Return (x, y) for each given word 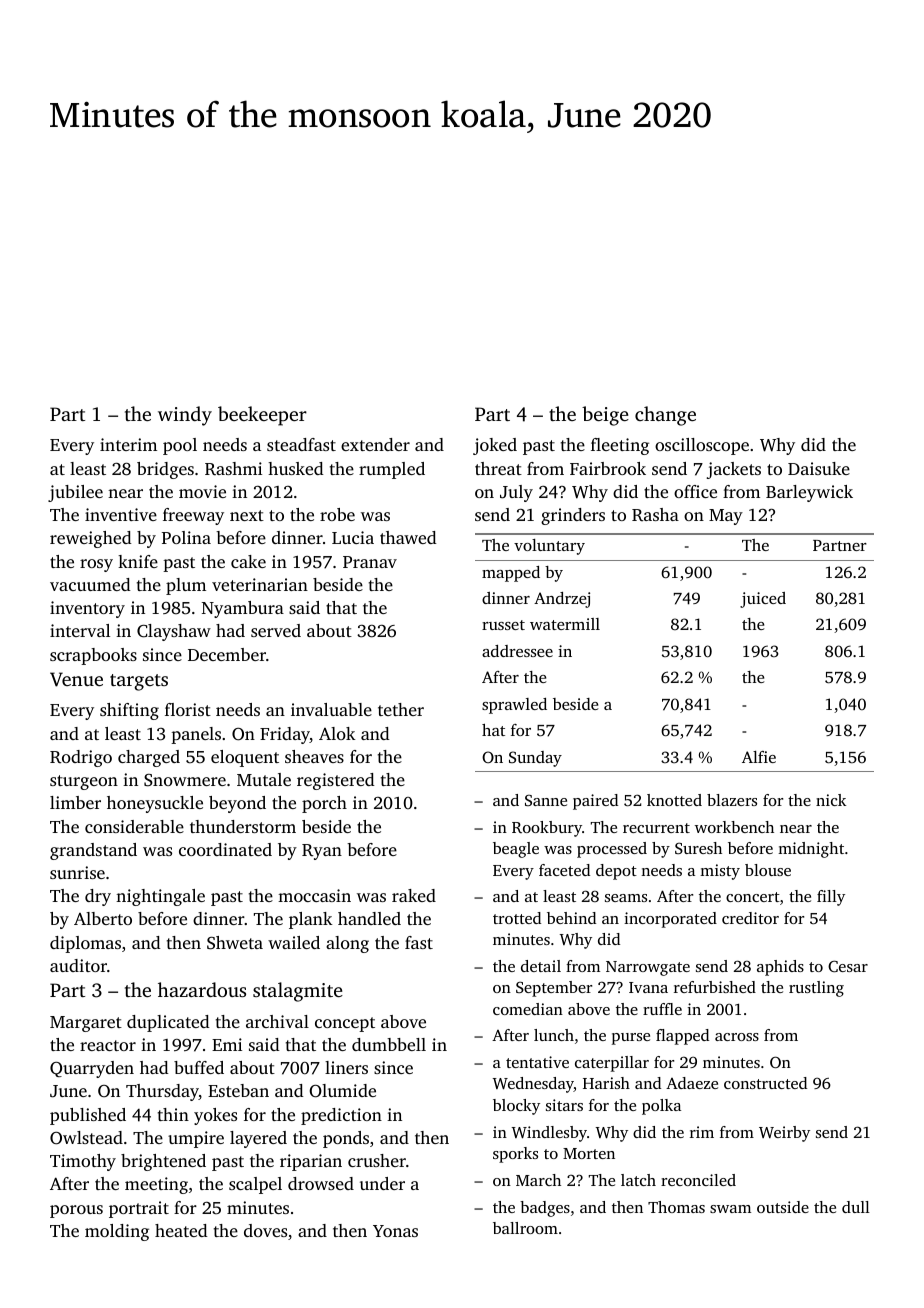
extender (375, 444)
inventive (121, 514)
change (665, 416)
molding (117, 1232)
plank (311, 920)
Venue (76, 679)
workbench (734, 827)
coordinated (225, 849)
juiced (763, 600)
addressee (517, 651)
